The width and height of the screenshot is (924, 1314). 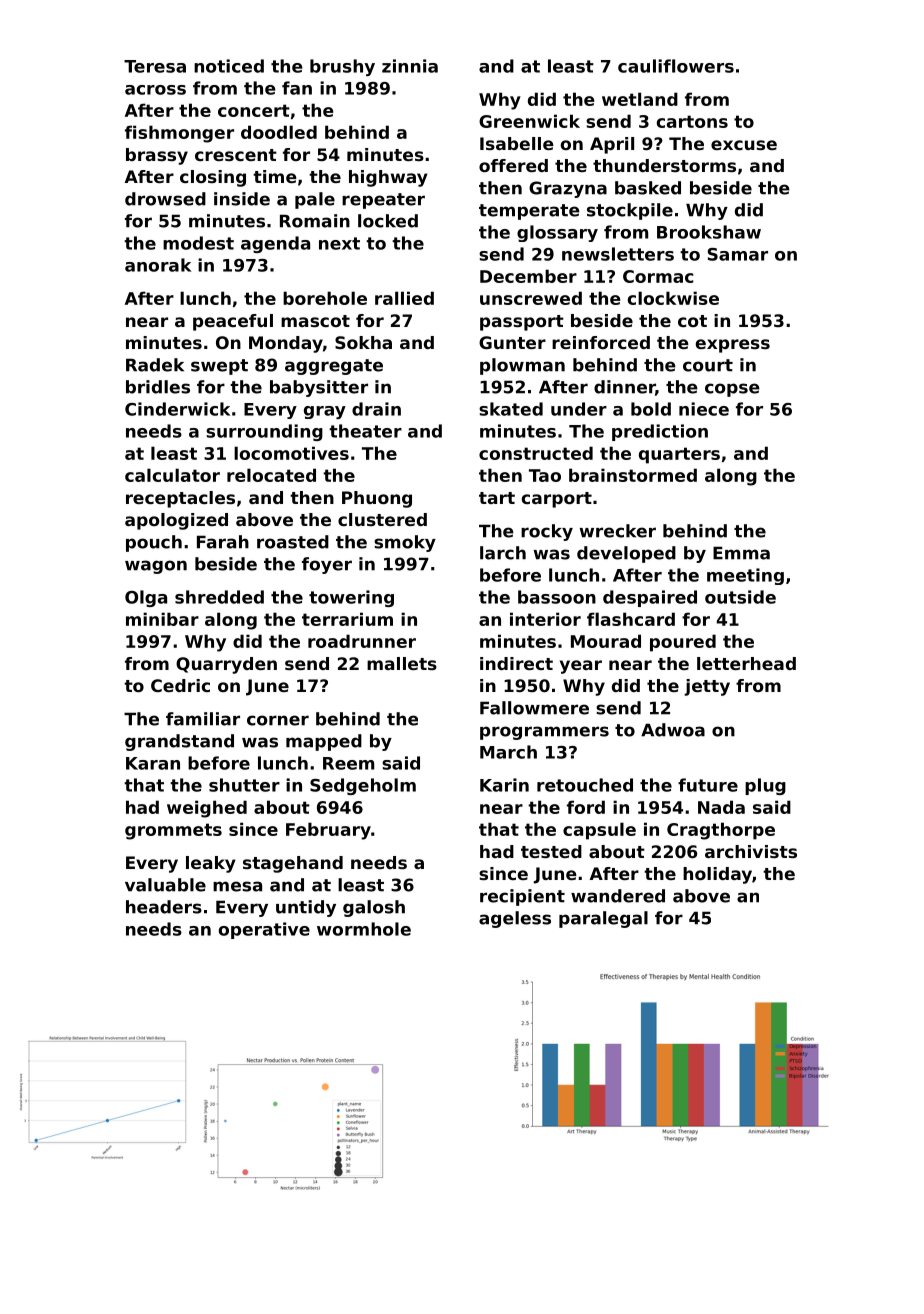 What do you see at coordinates (155, 365) in the screenshot?
I see `Radek` at bounding box center [155, 365].
